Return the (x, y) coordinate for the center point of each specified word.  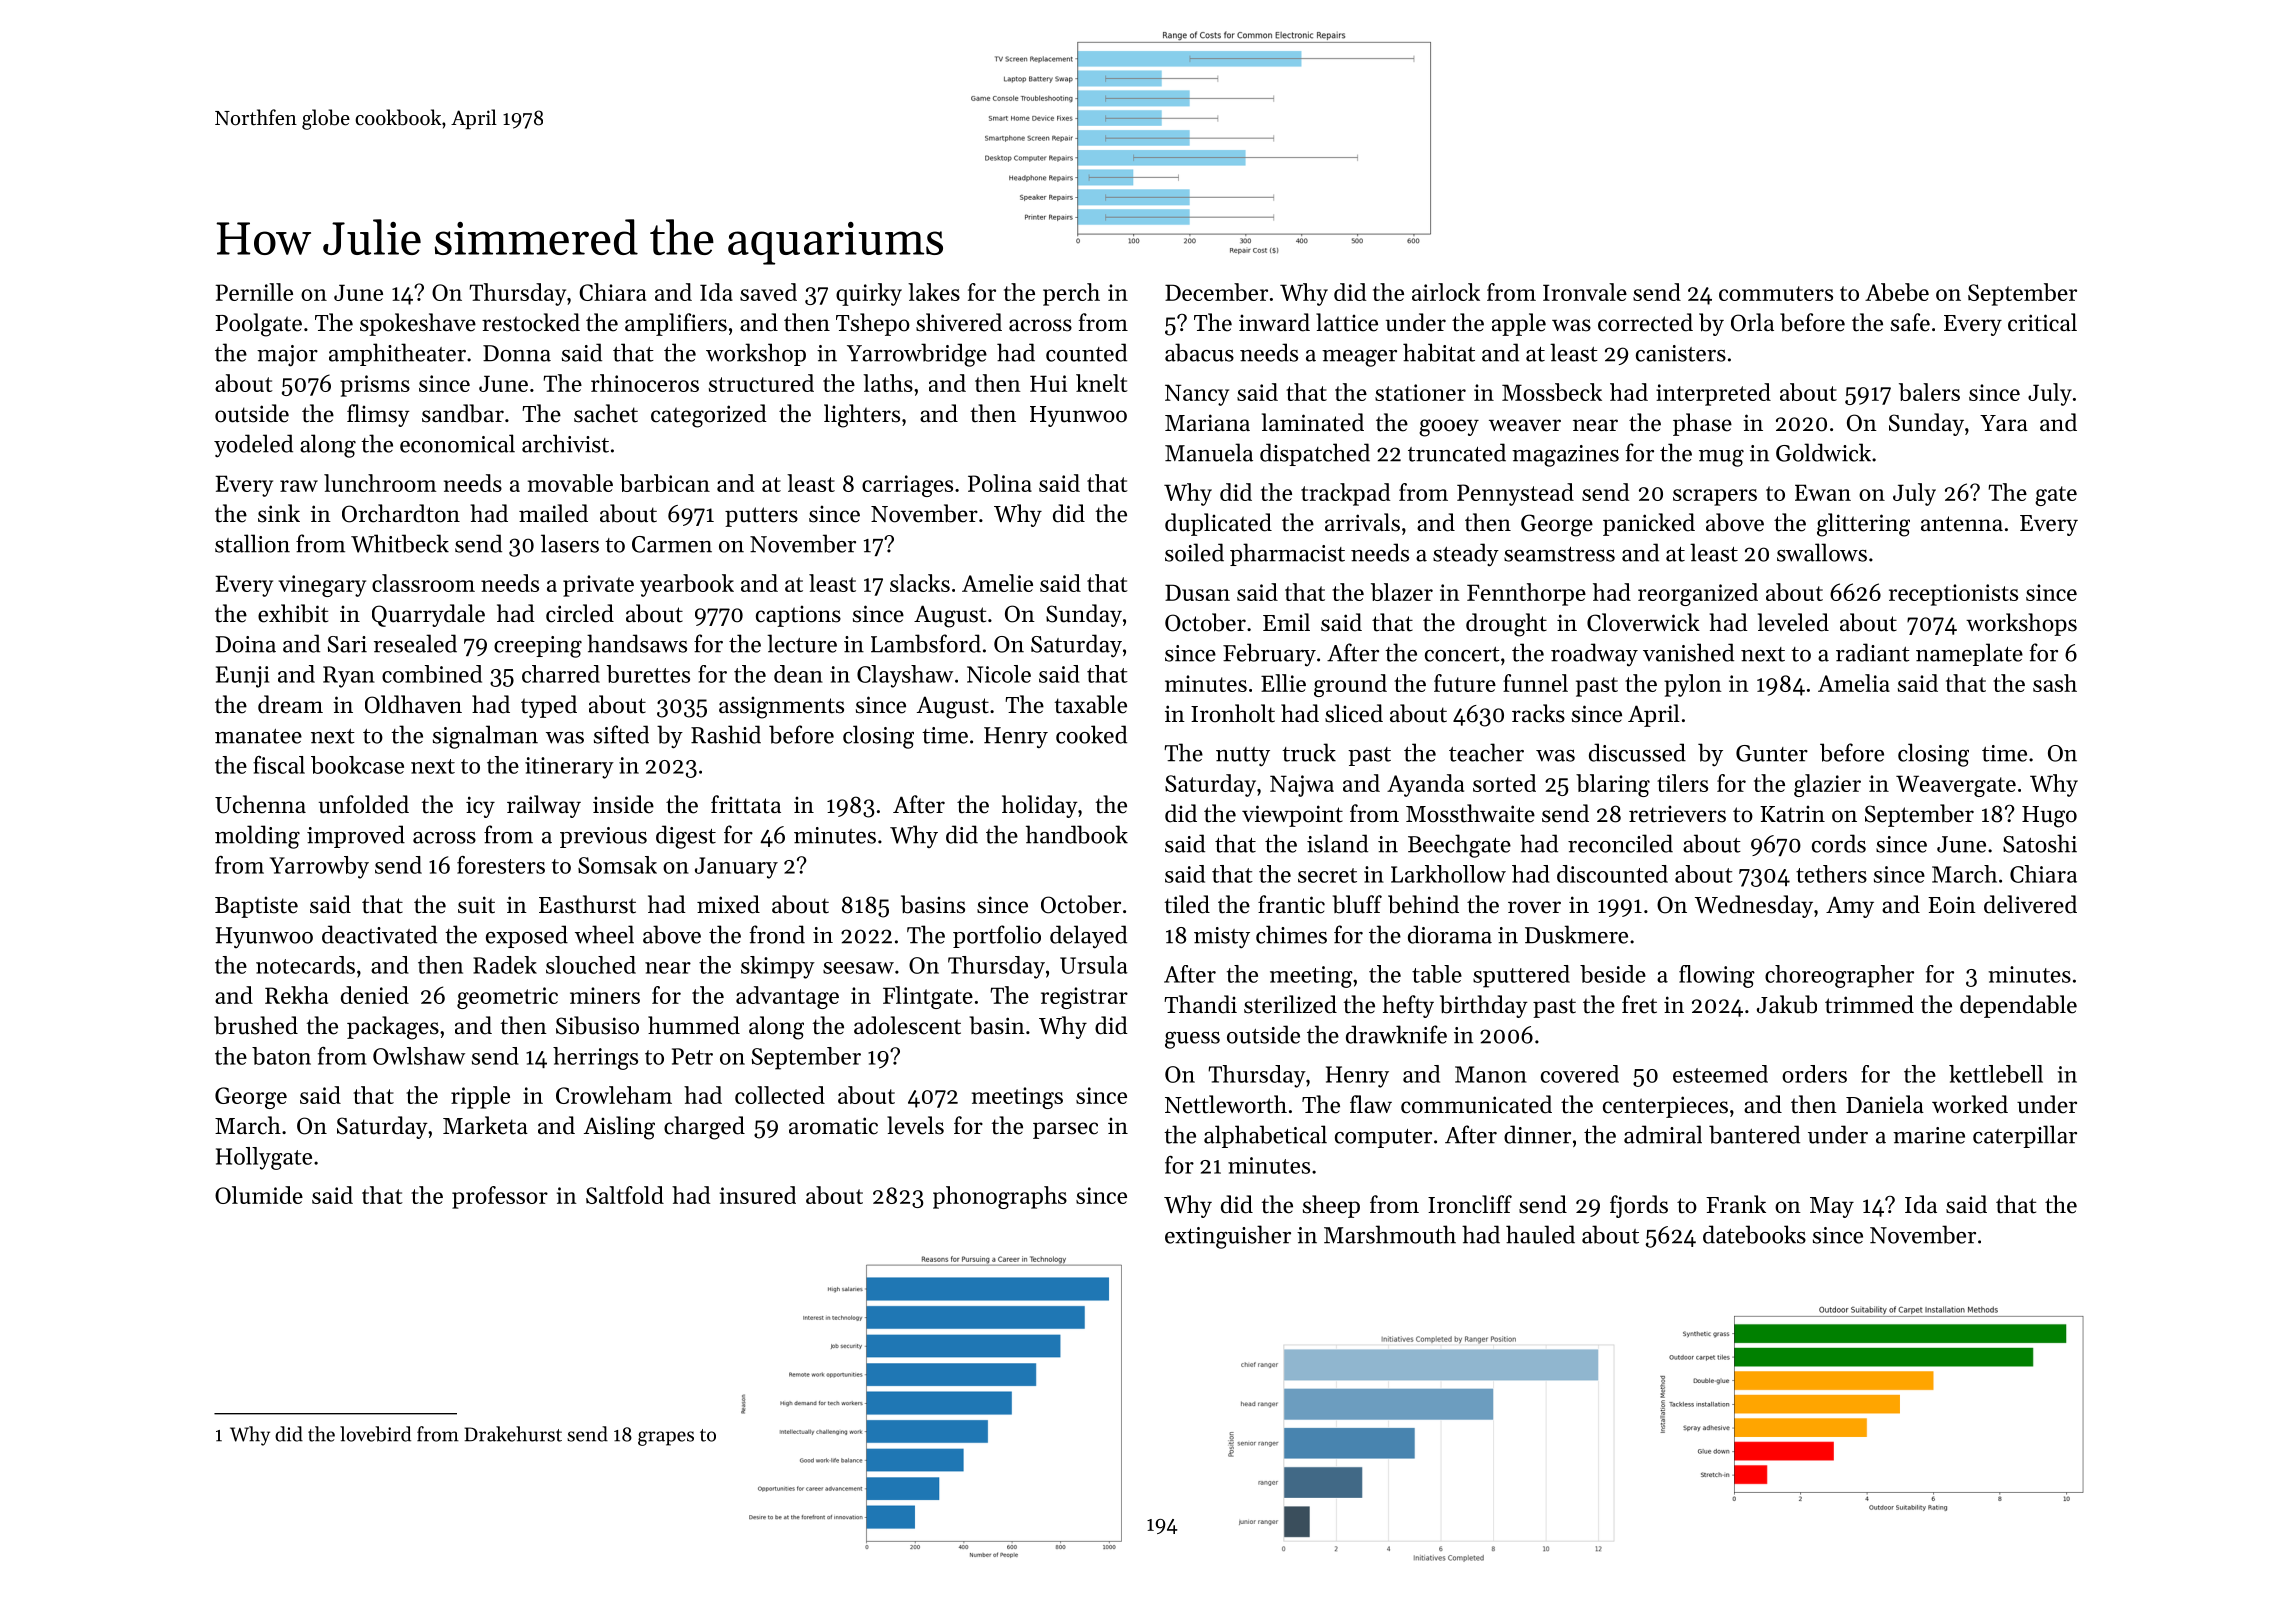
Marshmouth (1390, 1234)
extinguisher (1228, 1237)
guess (1192, 1040)
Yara (2004, 423)
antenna (1962, 524)
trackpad (1345, 494)
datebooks (1754, 1234)
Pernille (254, 292)
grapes (666, 1438)
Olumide (259, 1195)
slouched (591, 965)
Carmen (672, 544)
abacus (1199, 352)
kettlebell (1996, 1074)
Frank (1736, 1204)
